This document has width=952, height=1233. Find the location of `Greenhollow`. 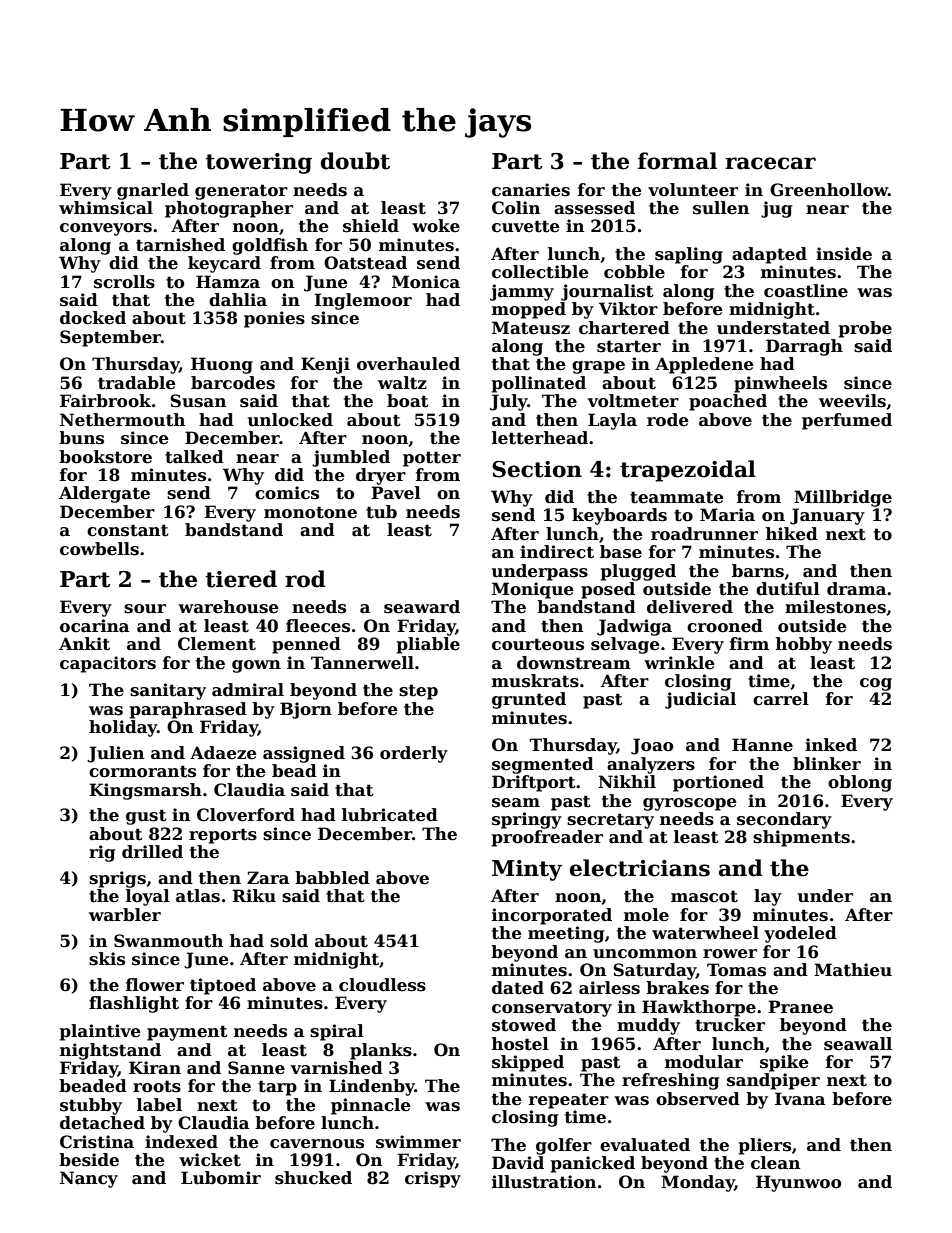

Greenhollow is located at coordinates (829, 190).
